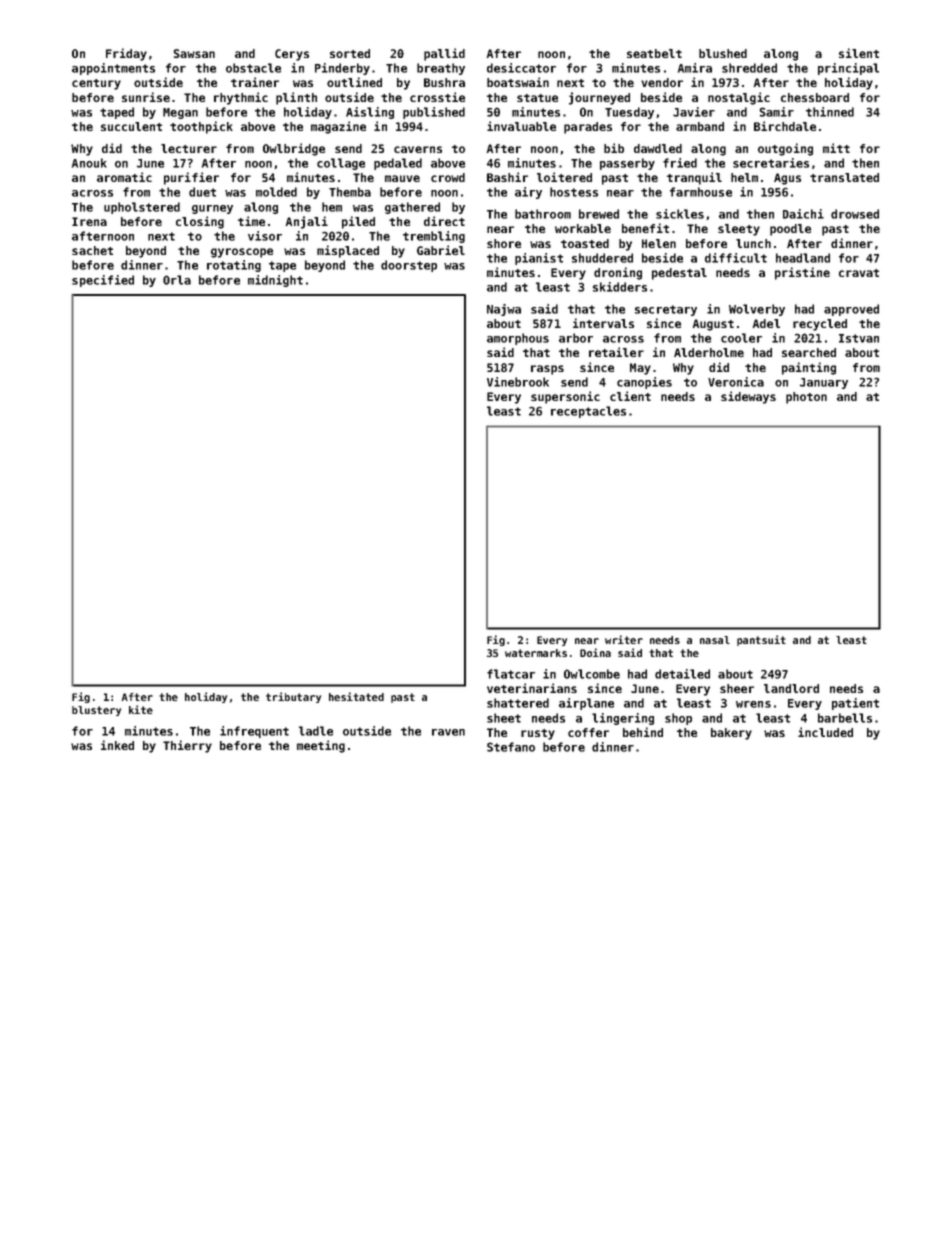 This page has width=952, height=1233. Describe the element at coordinates (511, 674) in the page. I see `flatcar` at that location.
